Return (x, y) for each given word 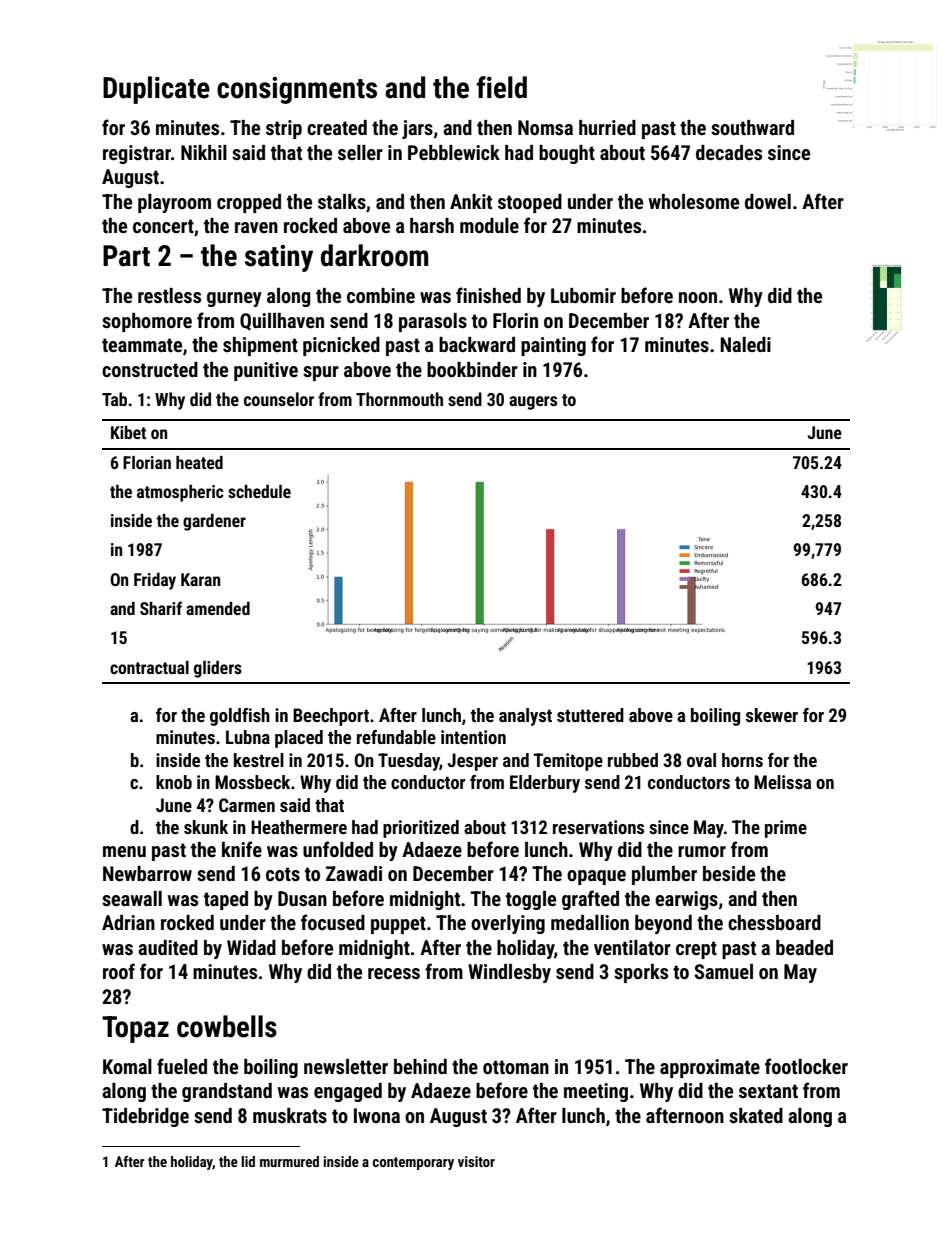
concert (163, 226)
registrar (137, 154)
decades (729, 152)
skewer (772, 715)
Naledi (745, 344)
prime (786, 829)
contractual (149, 667)
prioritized (421, 829)
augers (533, 403)
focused (333, 922)
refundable (396, 737)
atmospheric (180, 493)
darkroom (374, 255)
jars (417, 129)
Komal (127, 1066)
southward (752, 127)
